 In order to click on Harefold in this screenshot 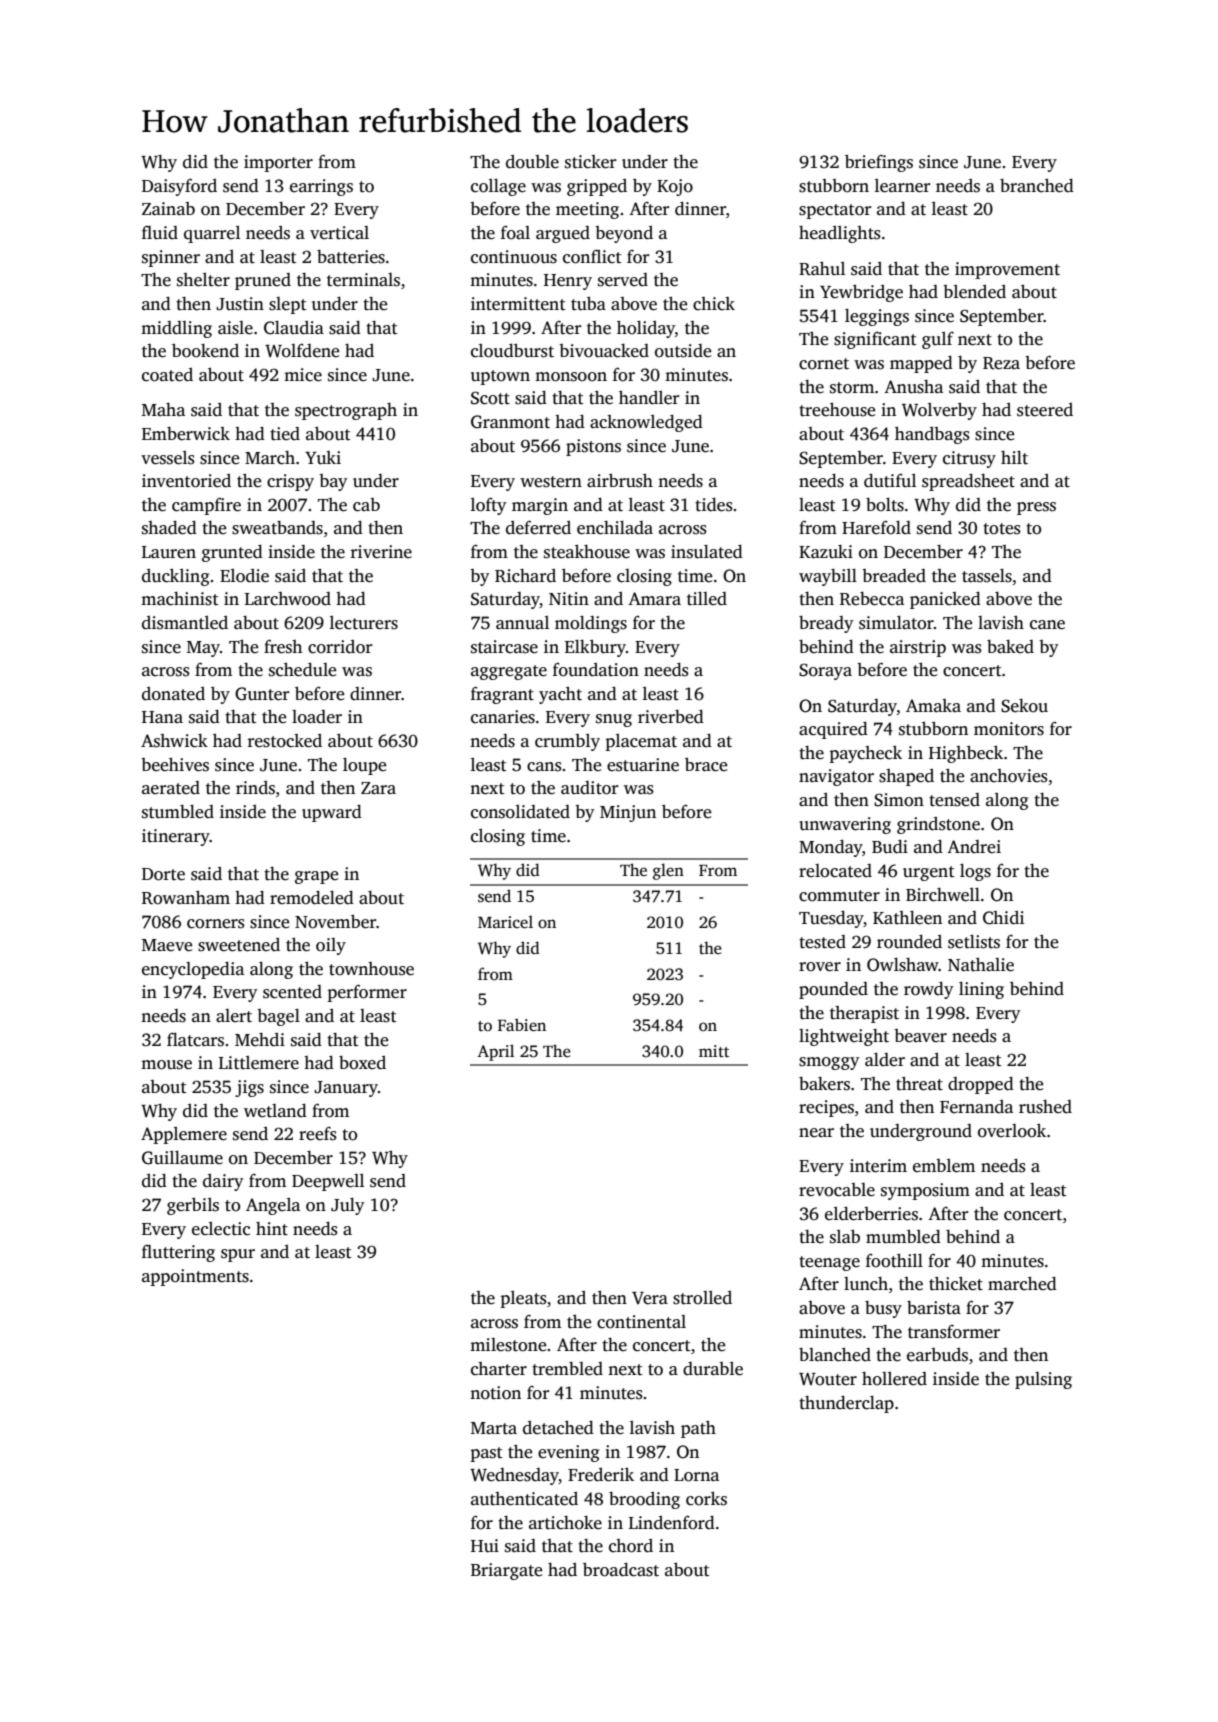, I will do `click(876, 527)`.
